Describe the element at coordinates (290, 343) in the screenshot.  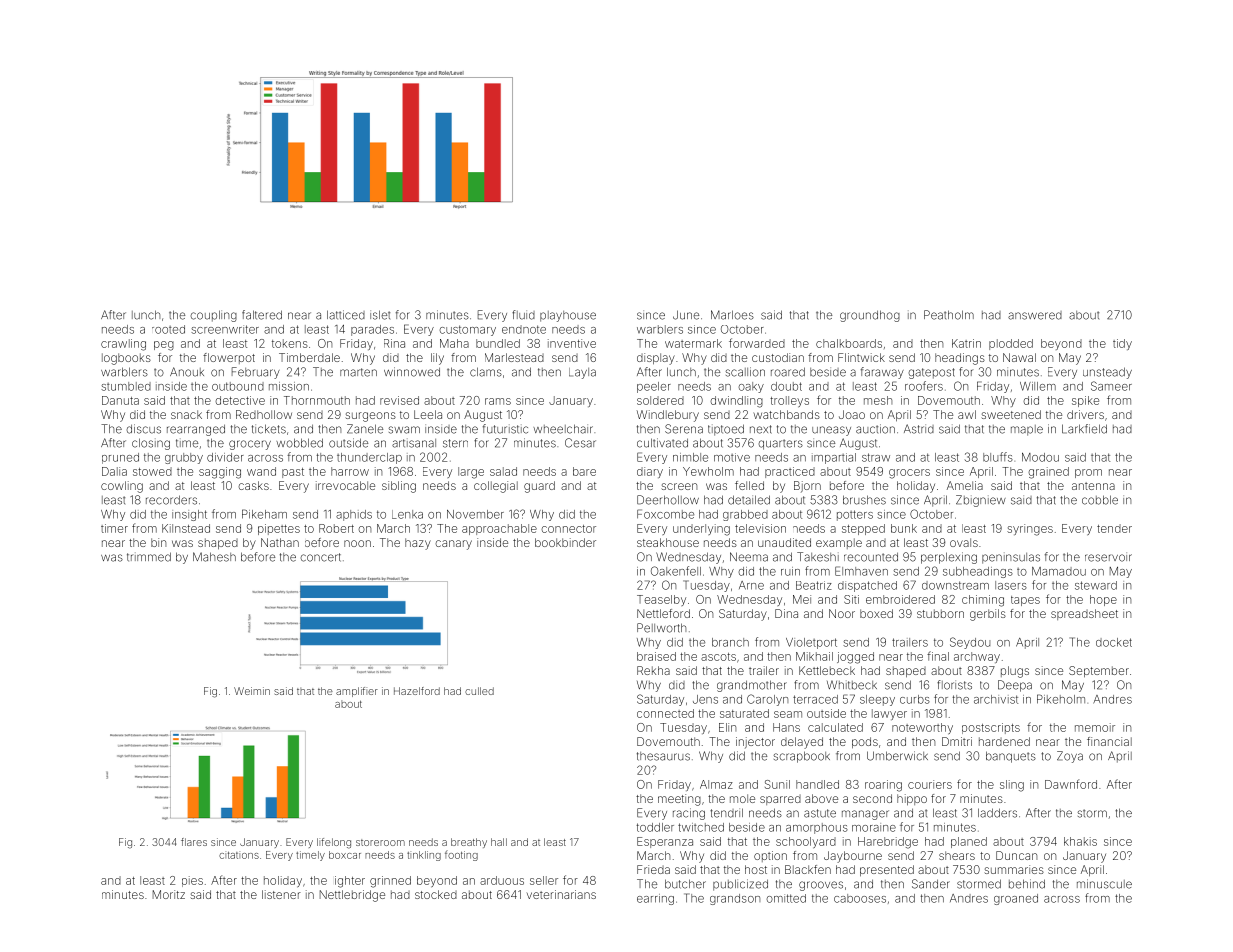
I see `tokens` at that location.
